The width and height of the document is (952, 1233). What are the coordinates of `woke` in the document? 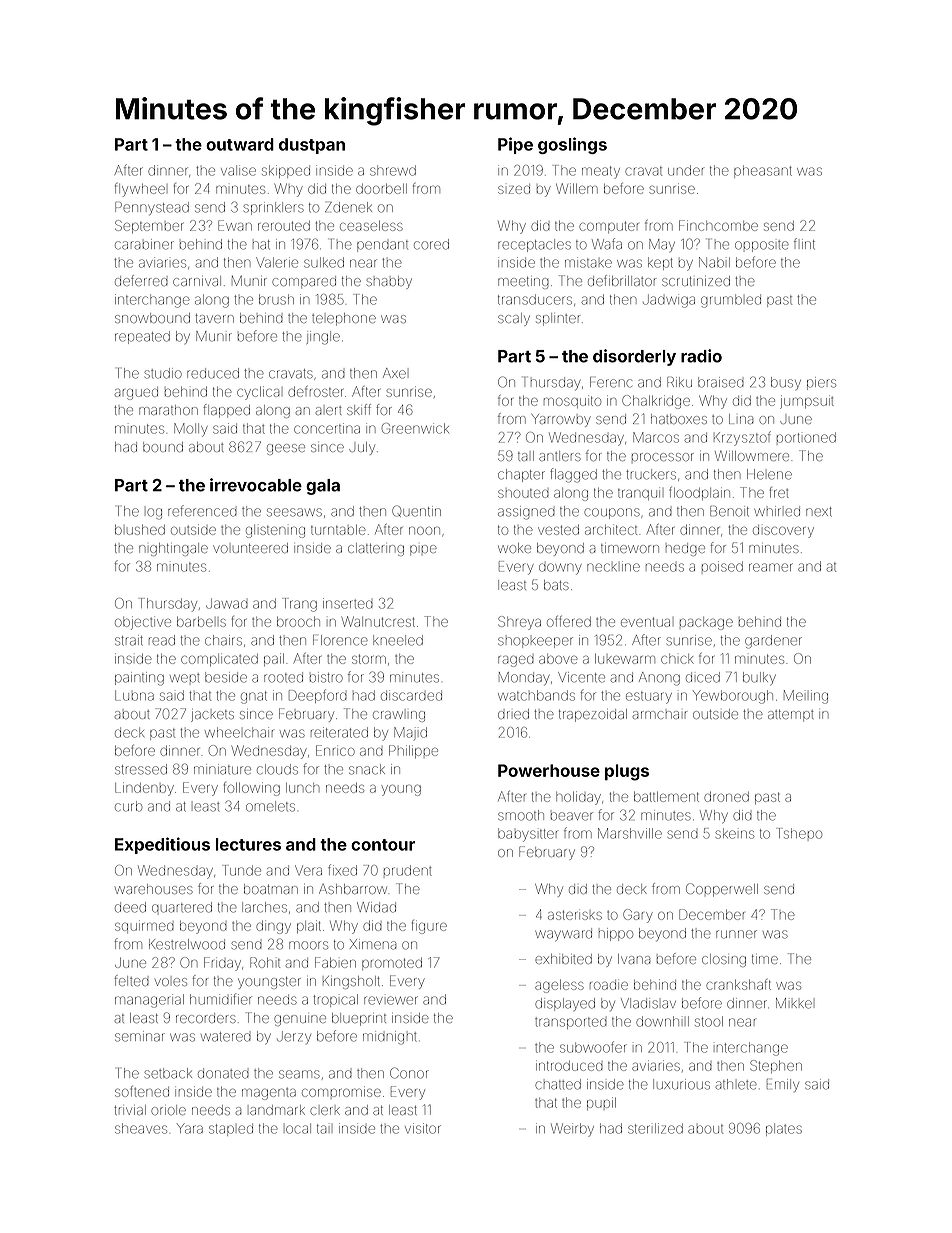 It's located at (514, 548).
